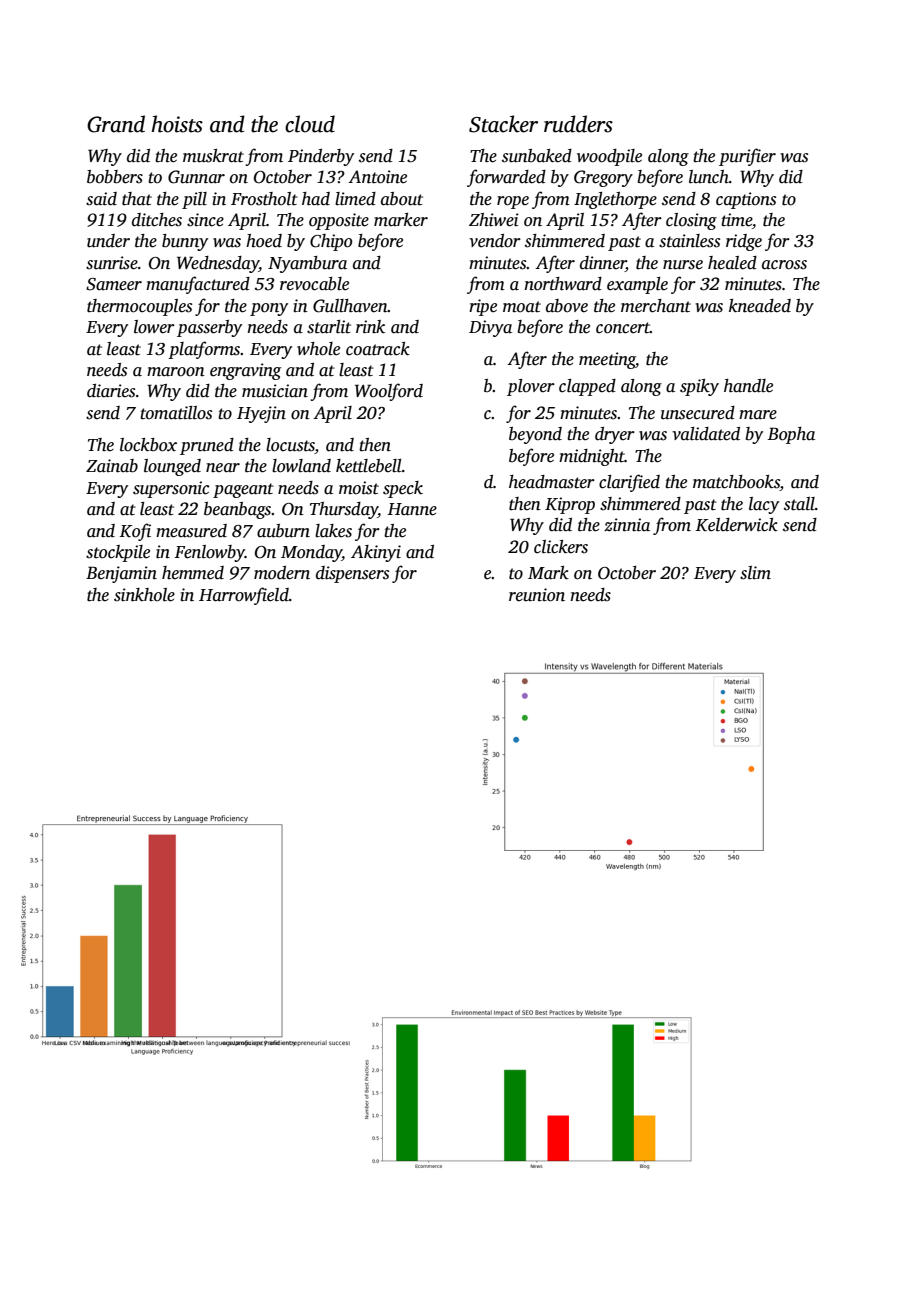 The height and width of the screenshot is (1316, 908). What do you see at coordinates (736, 483) in the screenshot?
I see `matchbooks` at bounding box center [736, 483].
